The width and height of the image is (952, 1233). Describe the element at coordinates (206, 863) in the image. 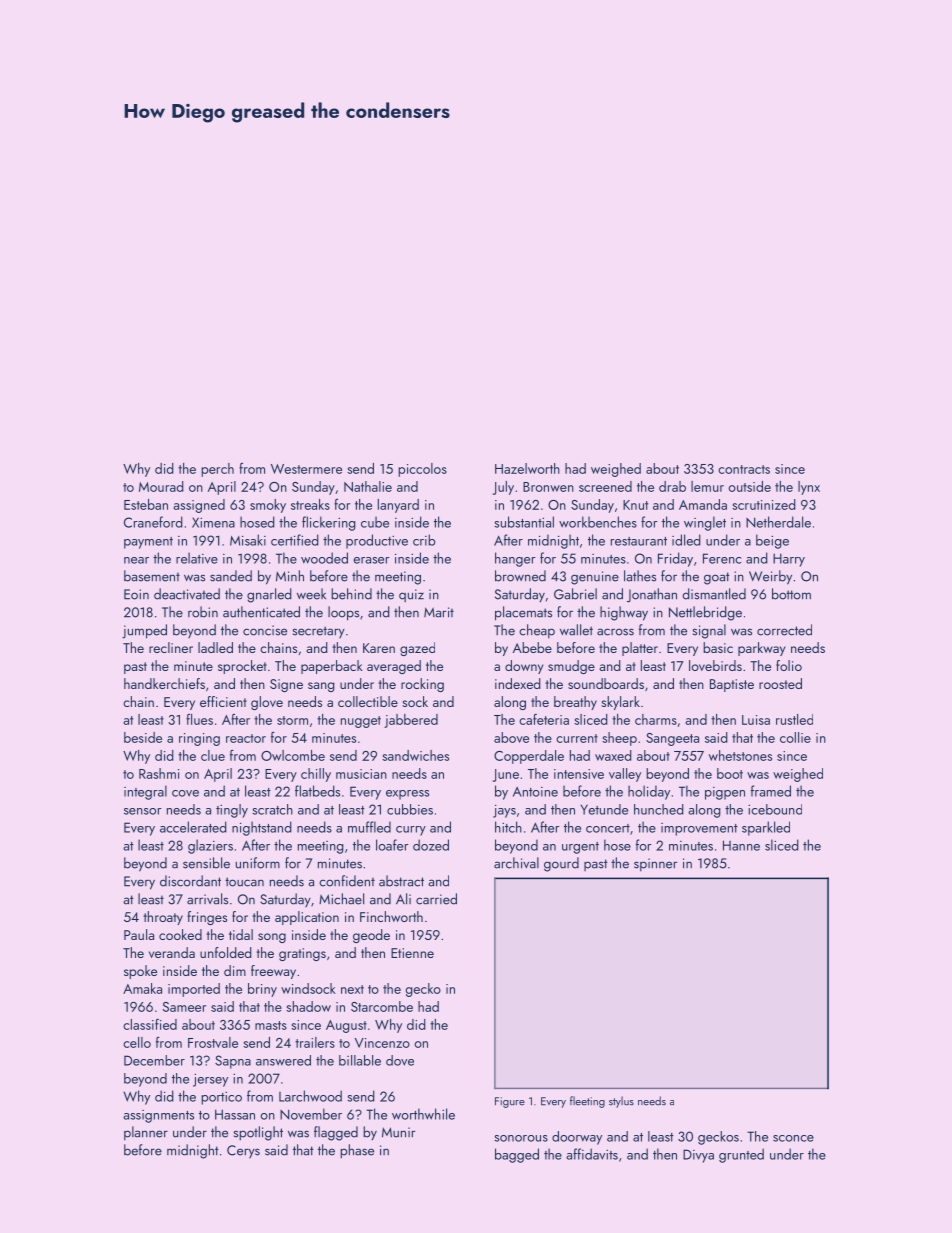

I see `sensible` at that location.
